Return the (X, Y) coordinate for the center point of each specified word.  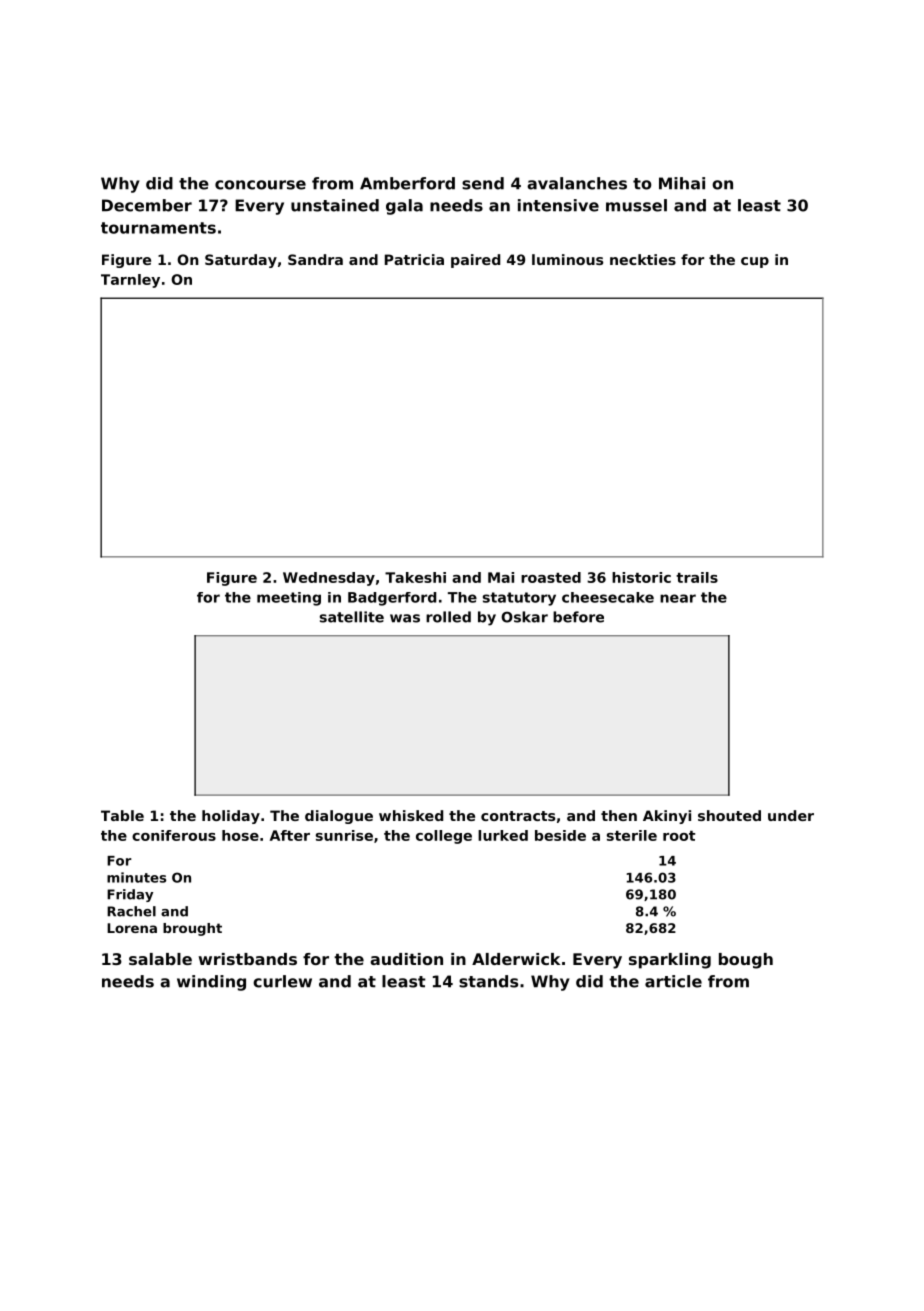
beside (560, 835)
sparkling (670, 961)
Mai (501, 577)
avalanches (577, 183)
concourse (260, 185)
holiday (231, 817)
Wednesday (329, 579)
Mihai (682, 183)
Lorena (132, 928)
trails (697, 577)
